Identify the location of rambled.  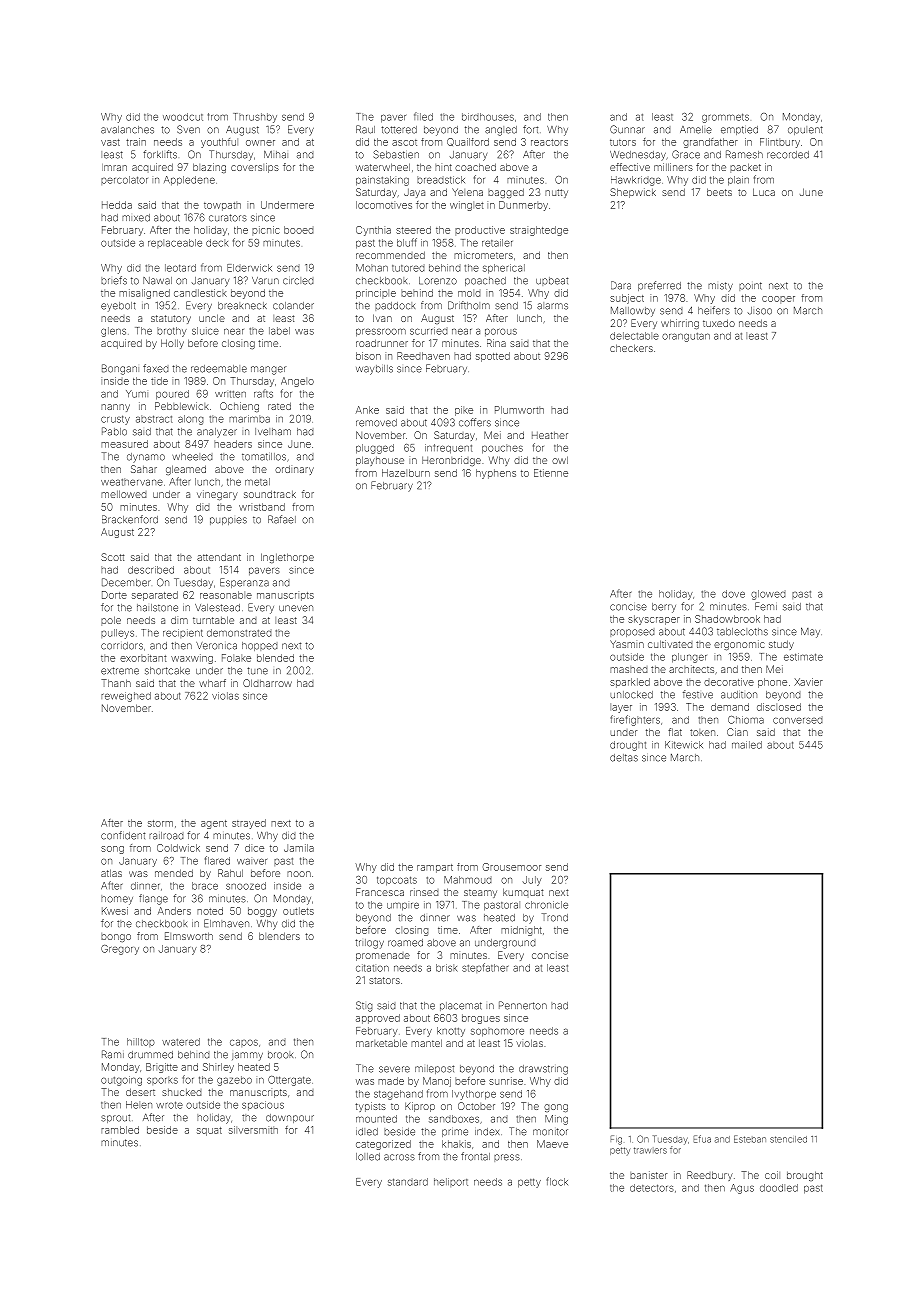
(120, 1130).
